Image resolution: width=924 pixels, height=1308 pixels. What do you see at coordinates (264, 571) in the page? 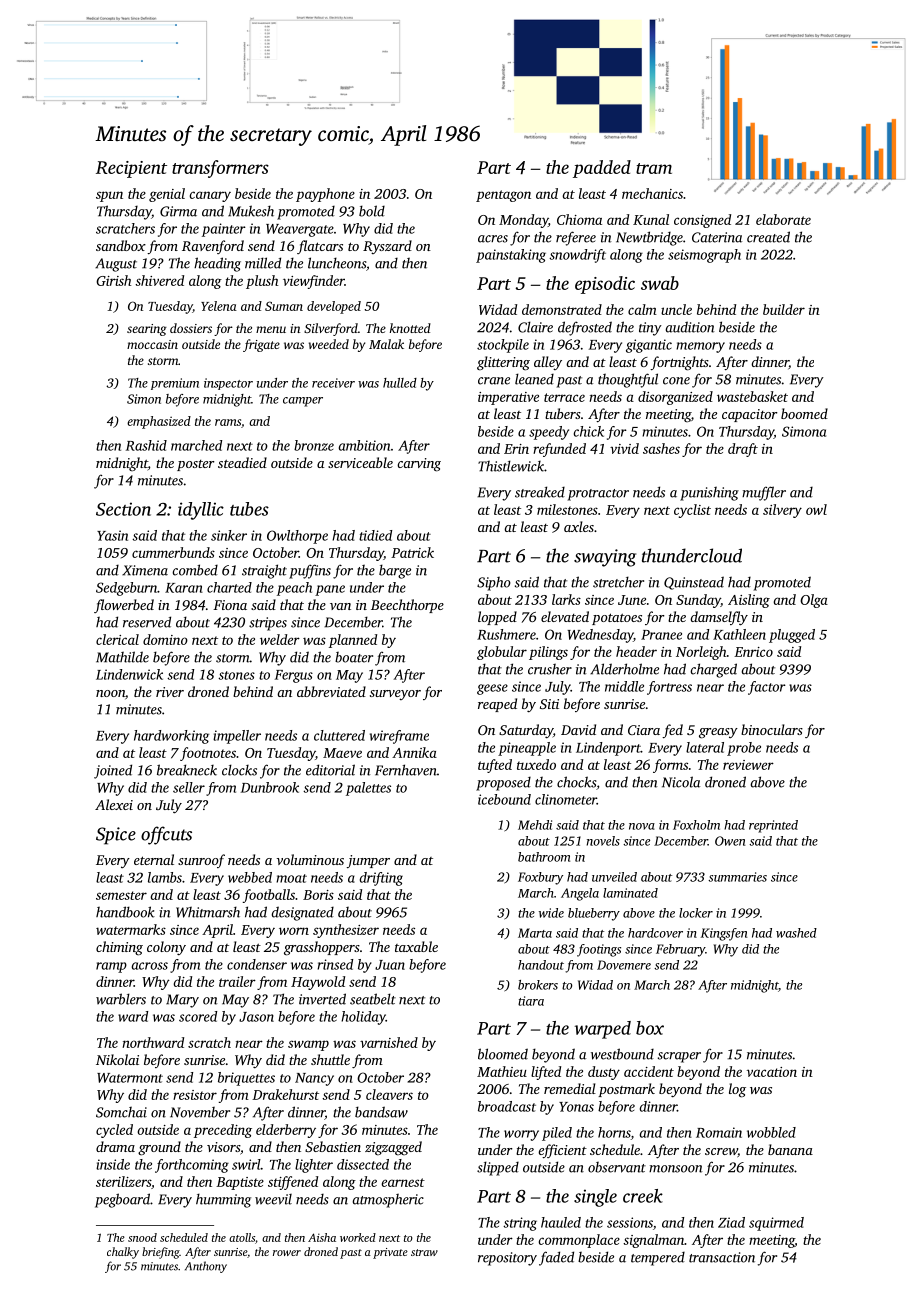
I see `straight` at bounding box center [264, 571].
